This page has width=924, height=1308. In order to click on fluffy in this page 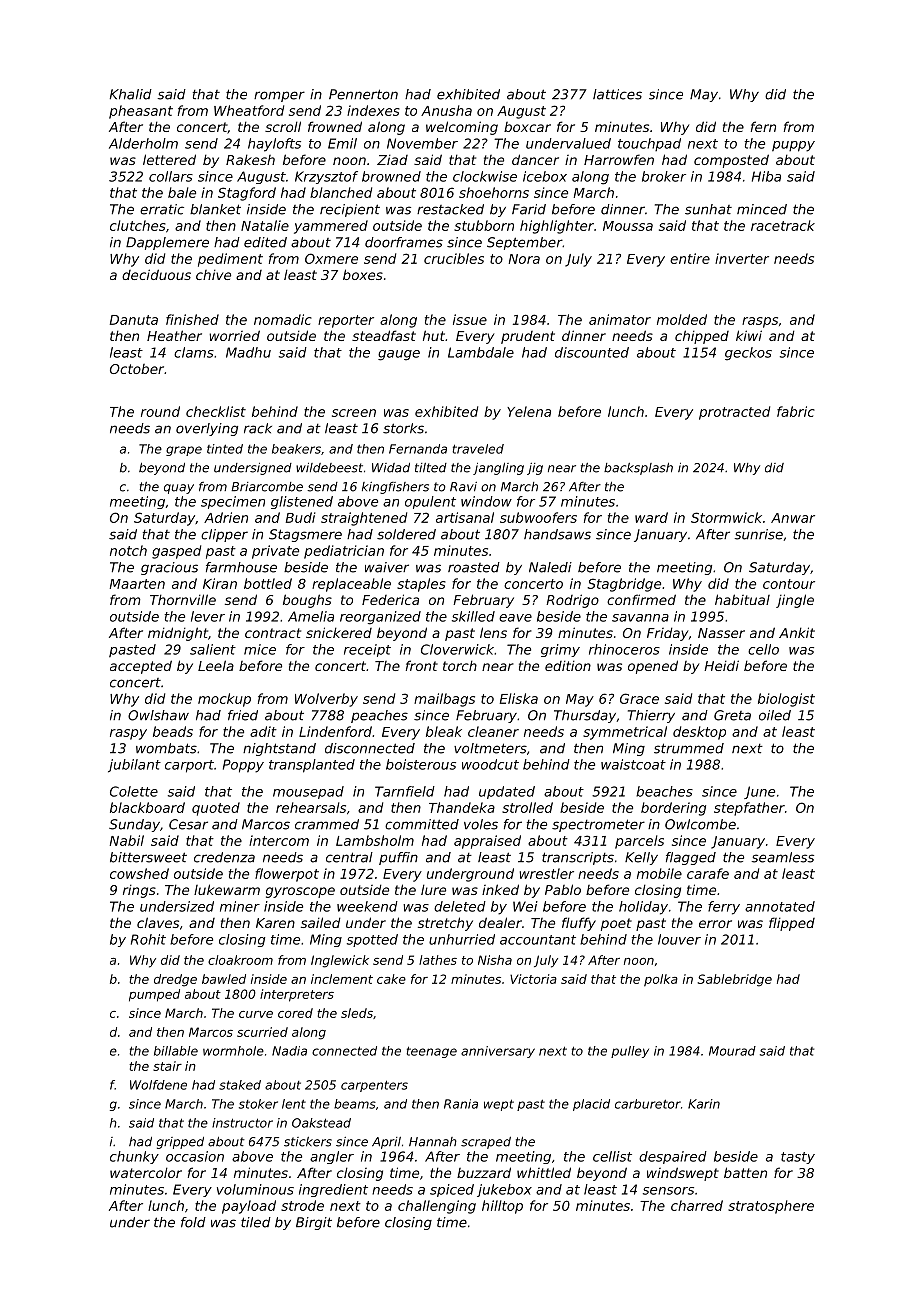, I will do `click(579, 924)`.
